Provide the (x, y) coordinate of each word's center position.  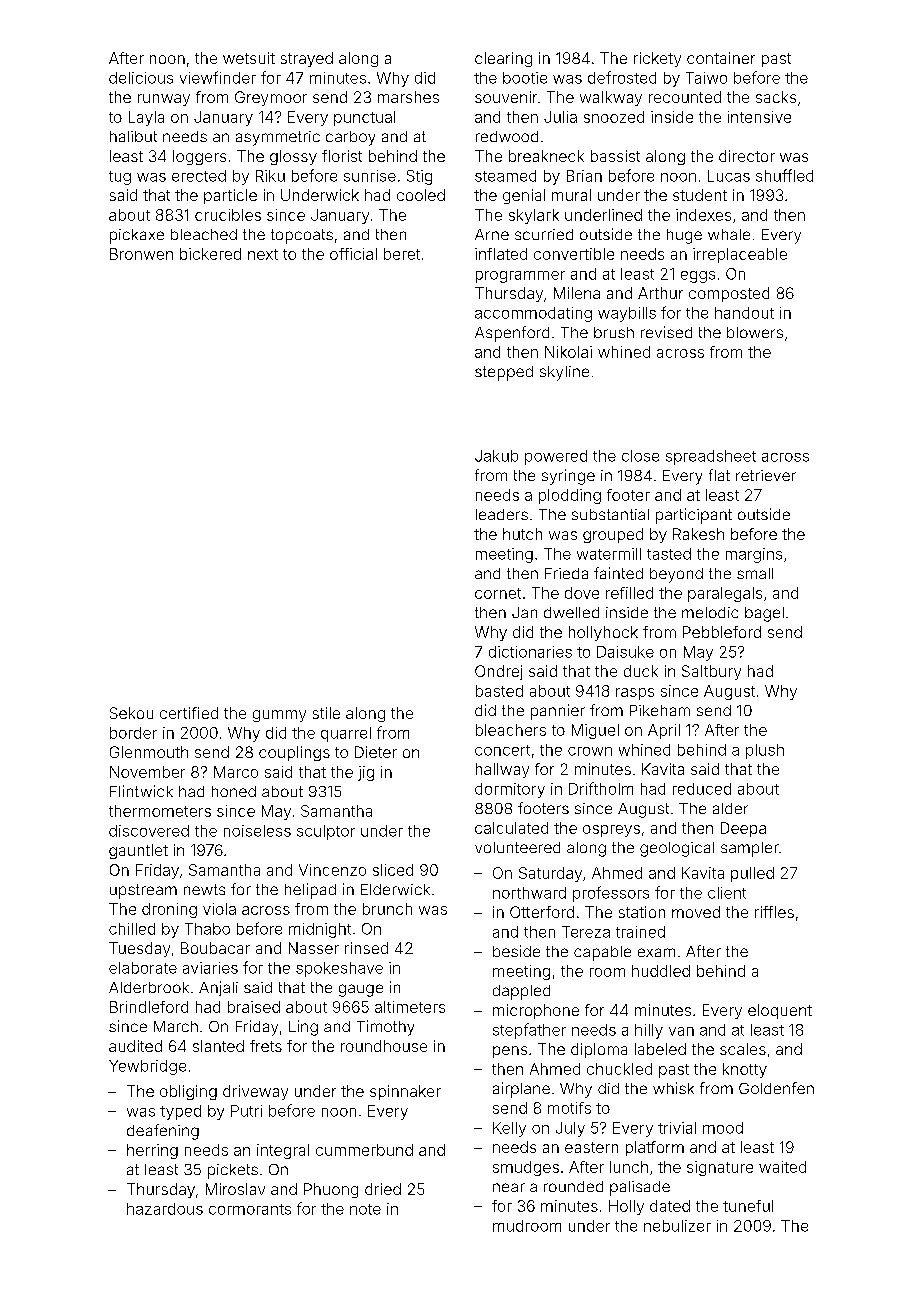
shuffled (784, 175)
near (509, 1187)
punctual (364, 118)
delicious (141, 78)
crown (590, 751)
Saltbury (711, 672)
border (133, 733)
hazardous (165, 1209)
